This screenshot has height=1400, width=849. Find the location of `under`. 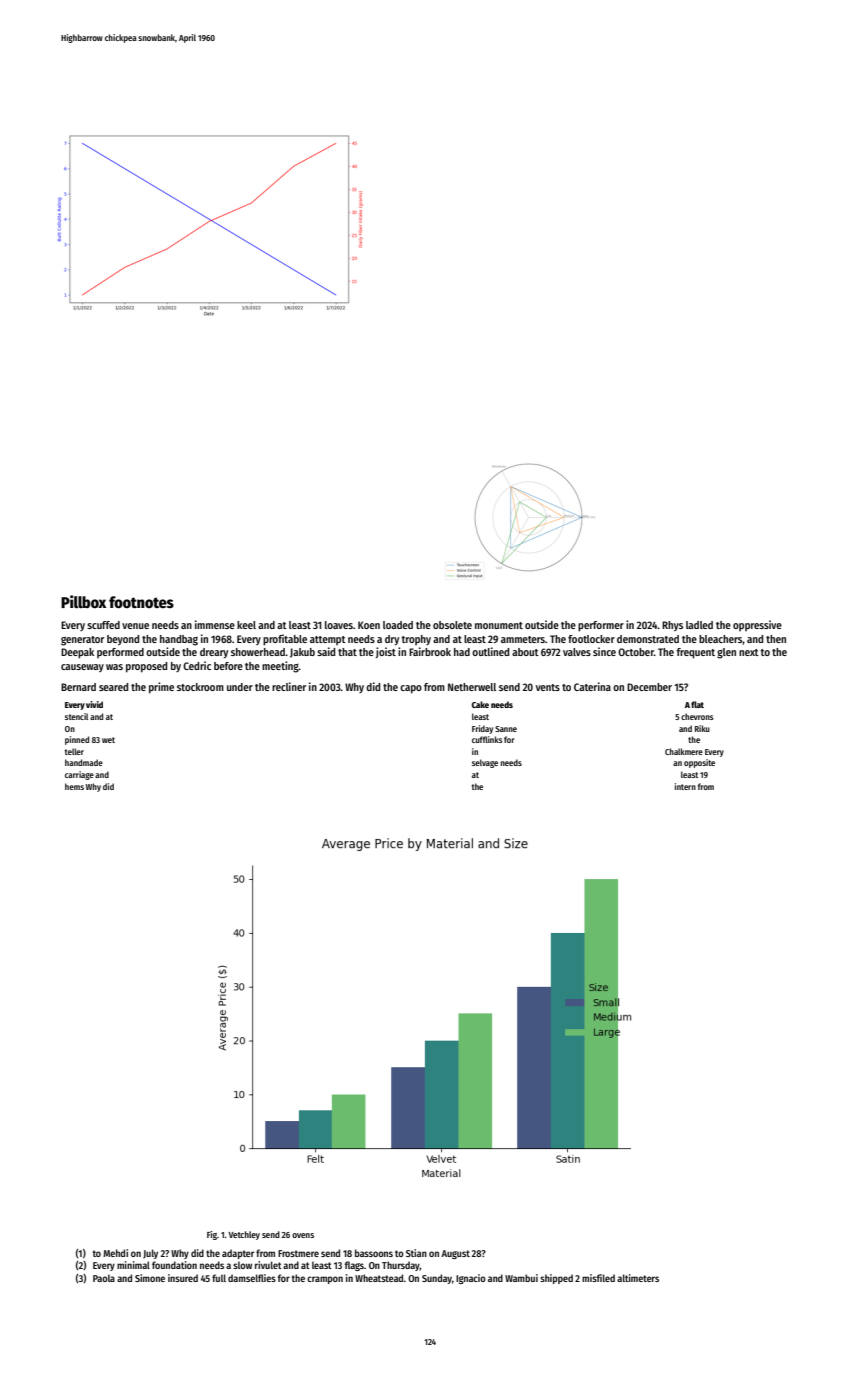

under is located at coordinates (240, 687).
